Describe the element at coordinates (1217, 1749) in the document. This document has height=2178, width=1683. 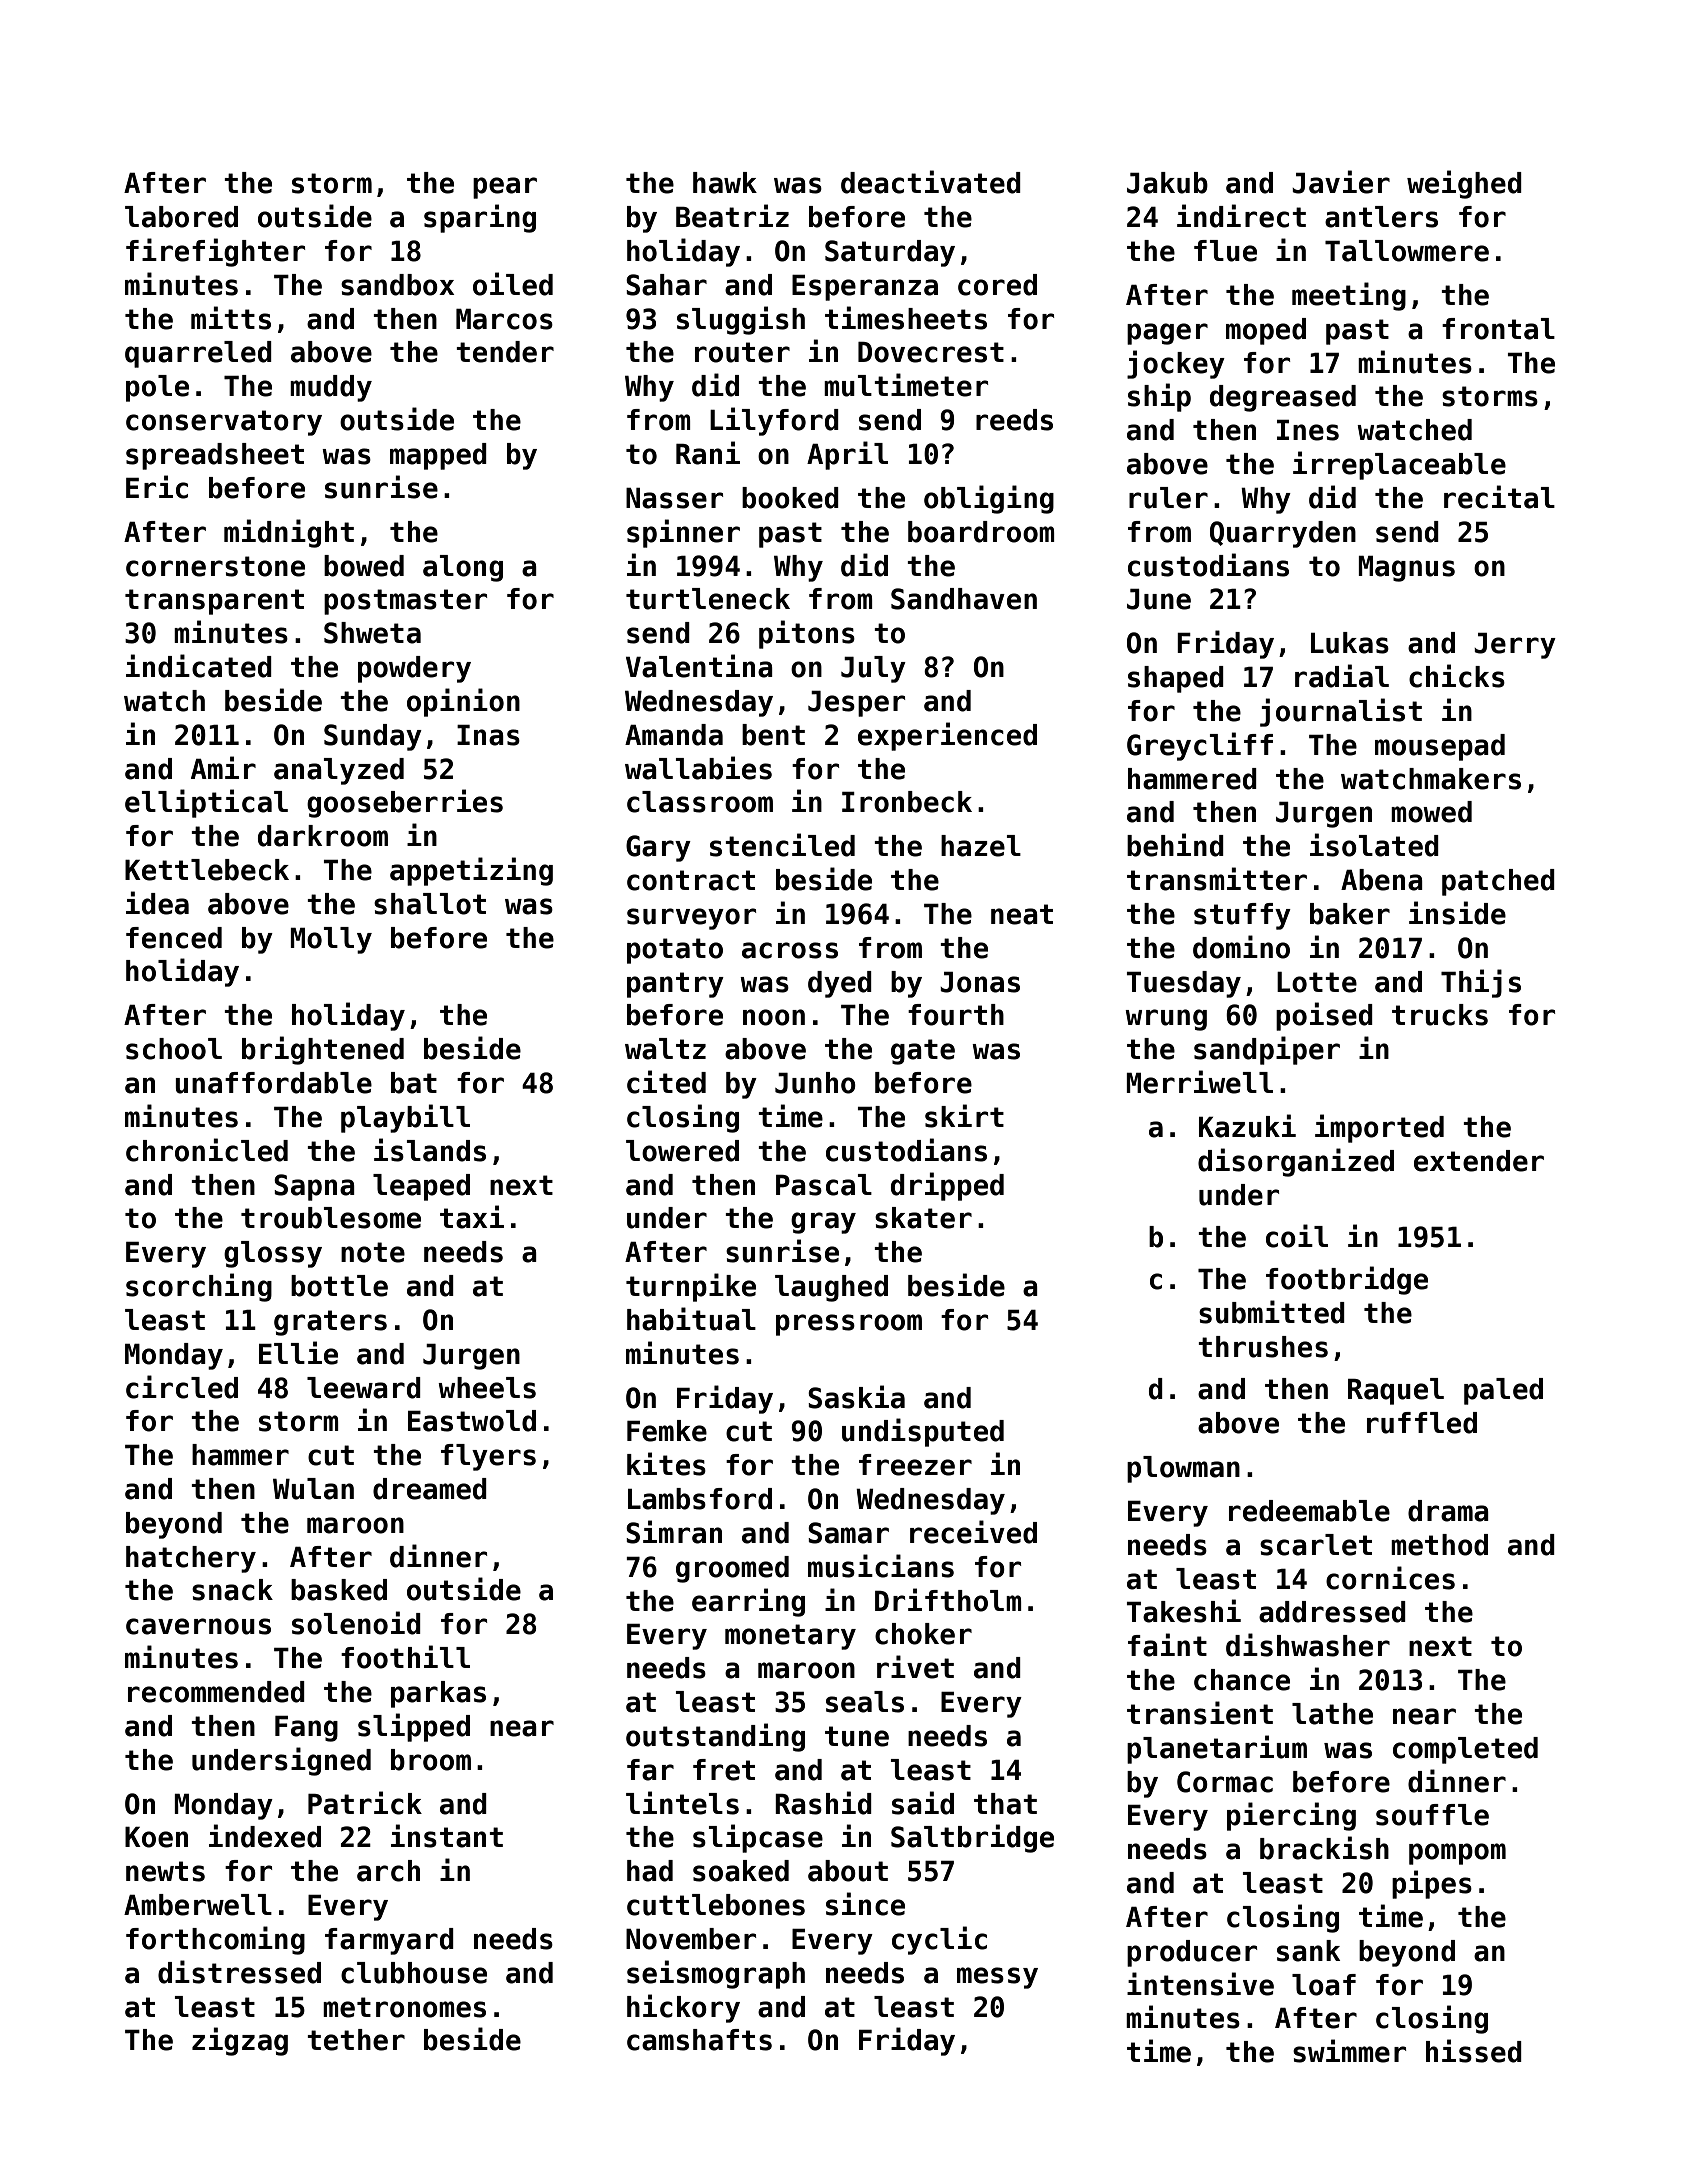
I see `planetarium` at that location.
